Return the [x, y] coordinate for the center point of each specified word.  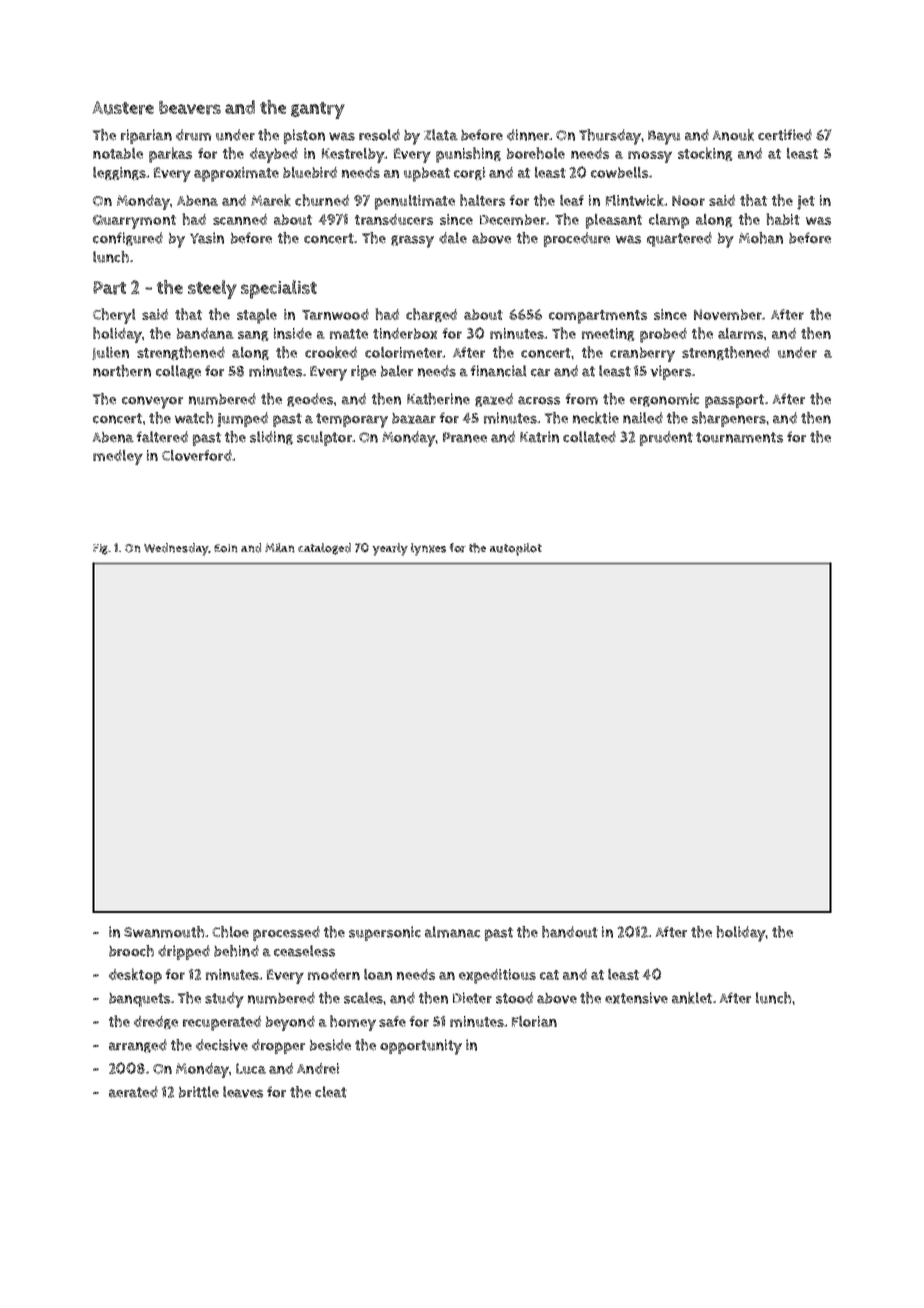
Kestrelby [353, 155]
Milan [280, 548]
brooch [131, 951]
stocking [705, 154]
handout [570, 932]
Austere [123, 108]
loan [378, 974]
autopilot [516, 549]
